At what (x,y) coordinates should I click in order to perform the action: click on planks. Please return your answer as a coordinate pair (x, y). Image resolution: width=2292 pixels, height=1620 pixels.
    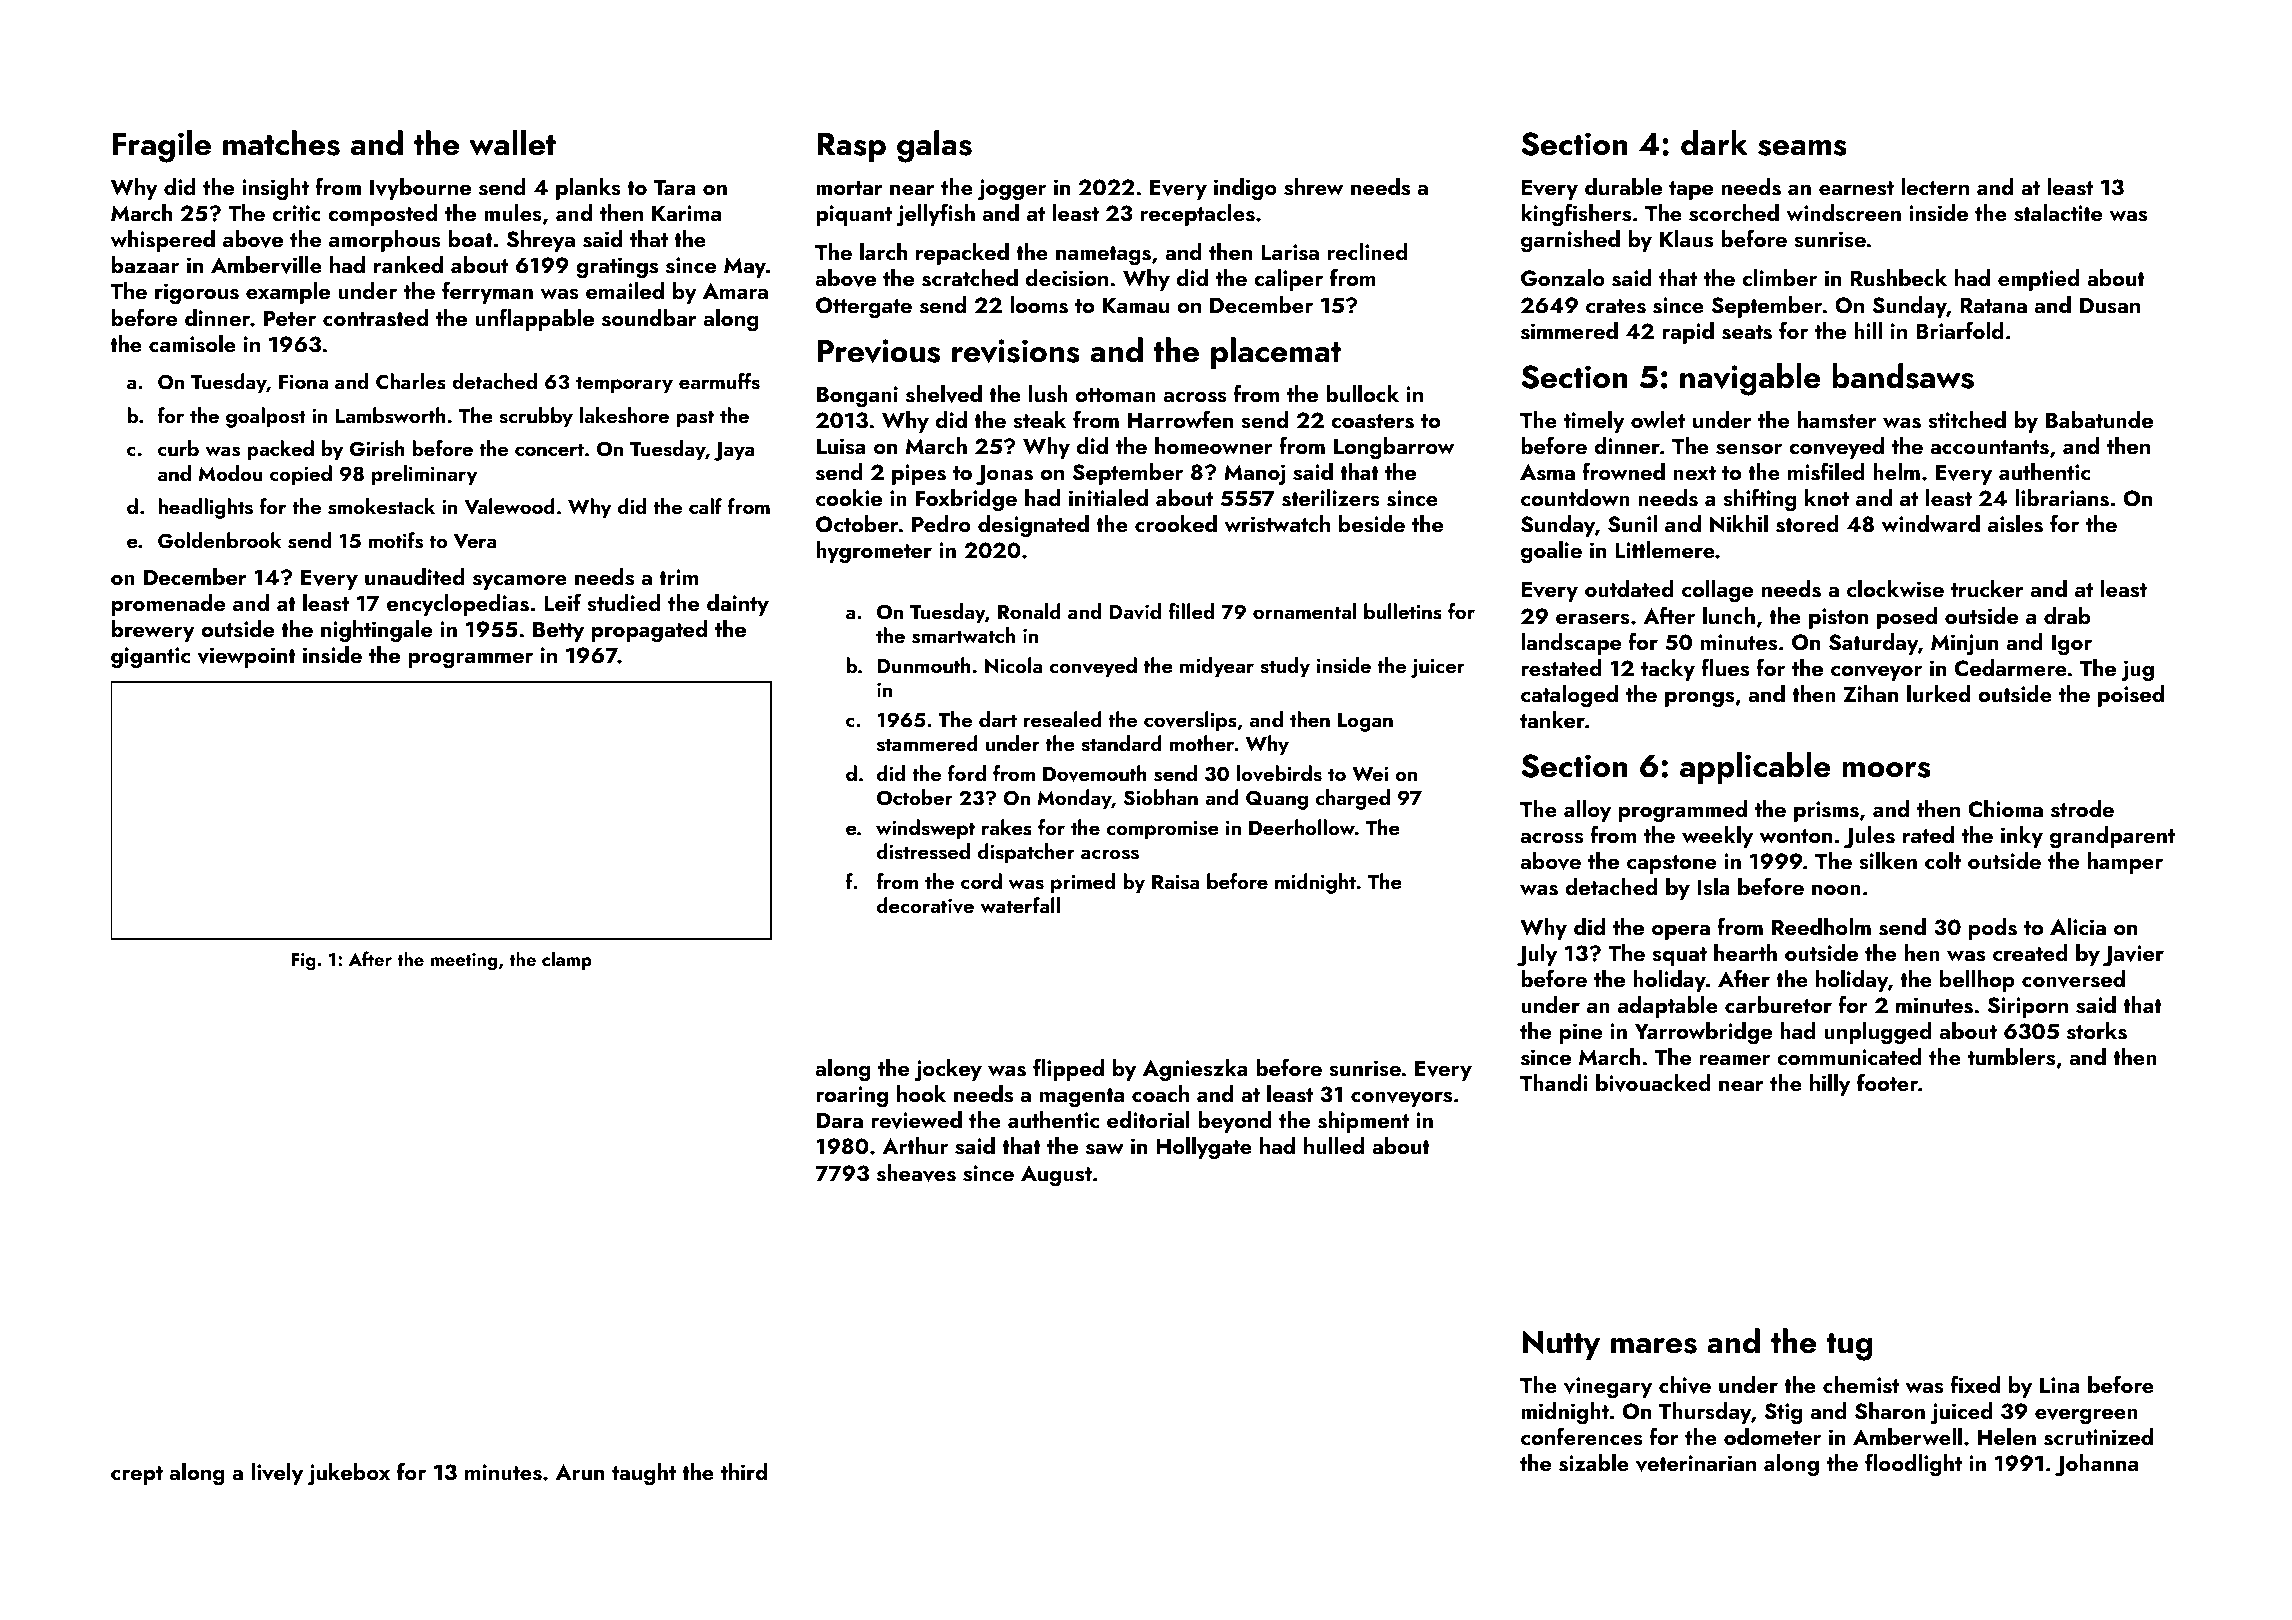
    Looking at the image, I should click on (588, 189).
